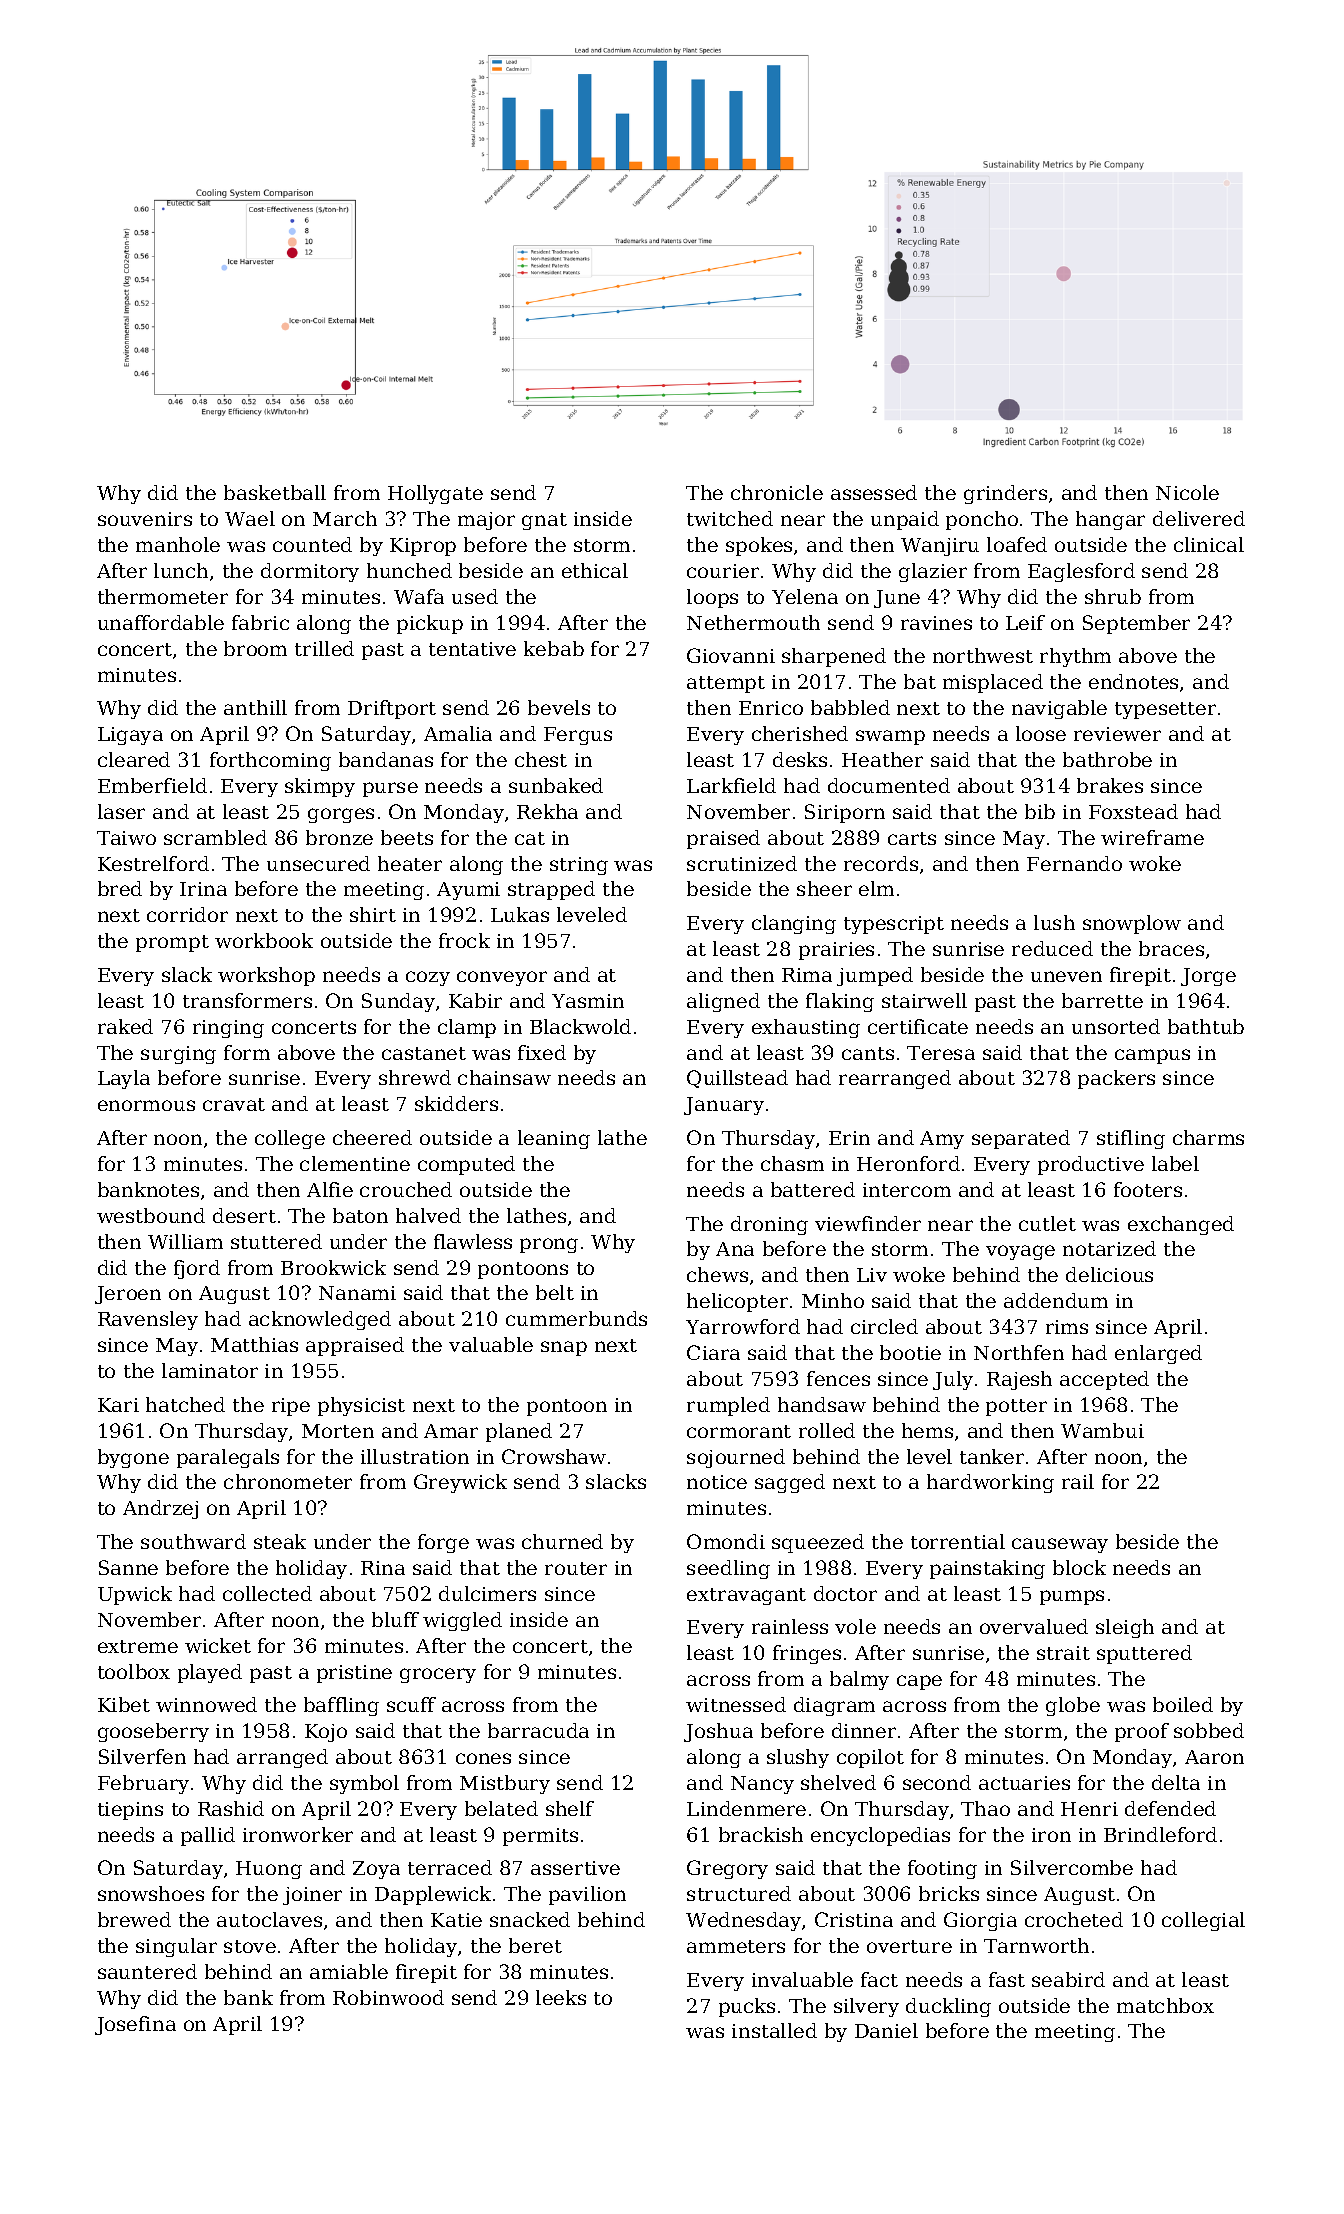 This page has width=1344, height=2214. What do you see at coordinates (554, 1139) in the page?
I see `leaning` at bounding box center [554, 1139].
